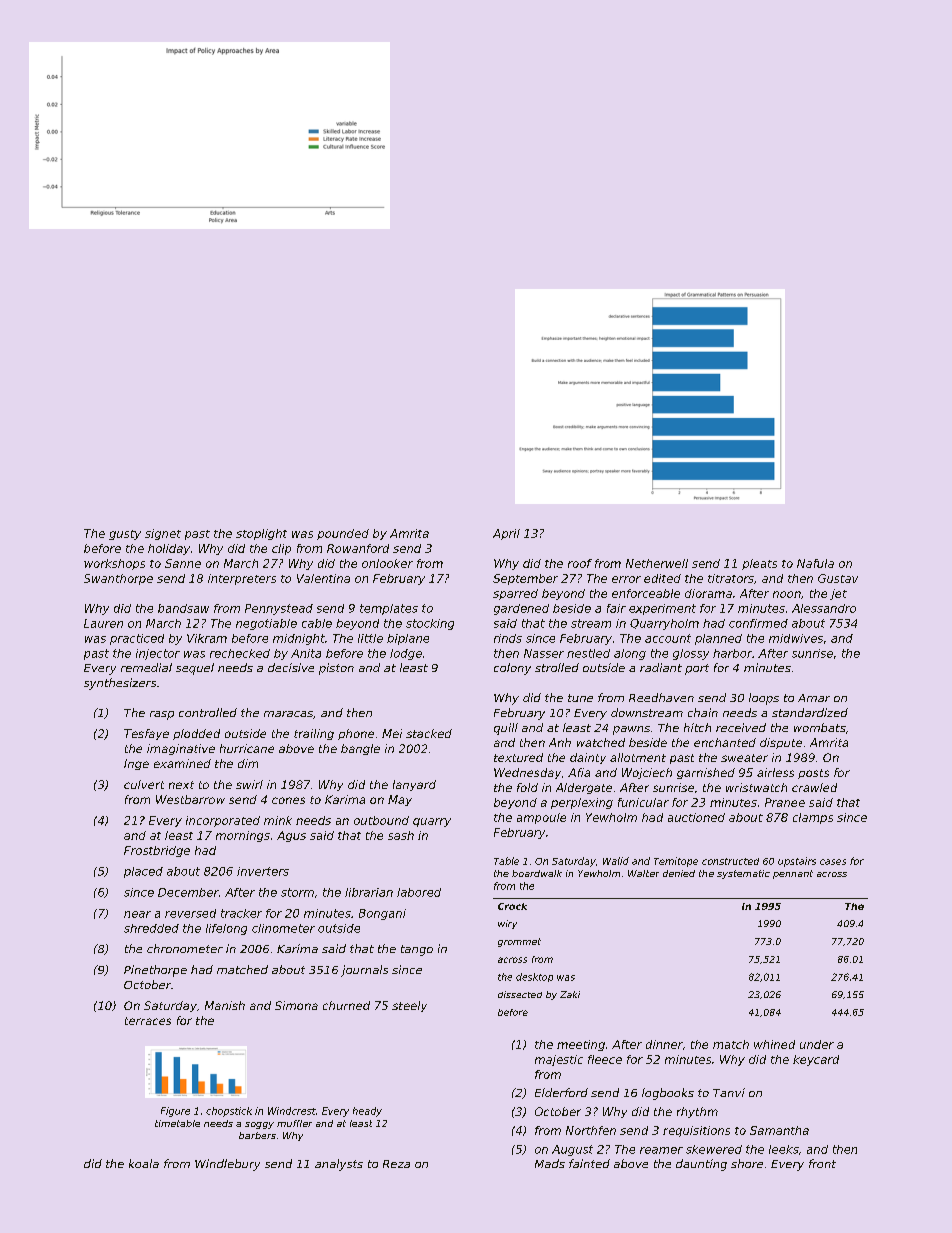  Describe the element at coordinates (616, 861) in the screenshot. I see `Walid` at that location.
